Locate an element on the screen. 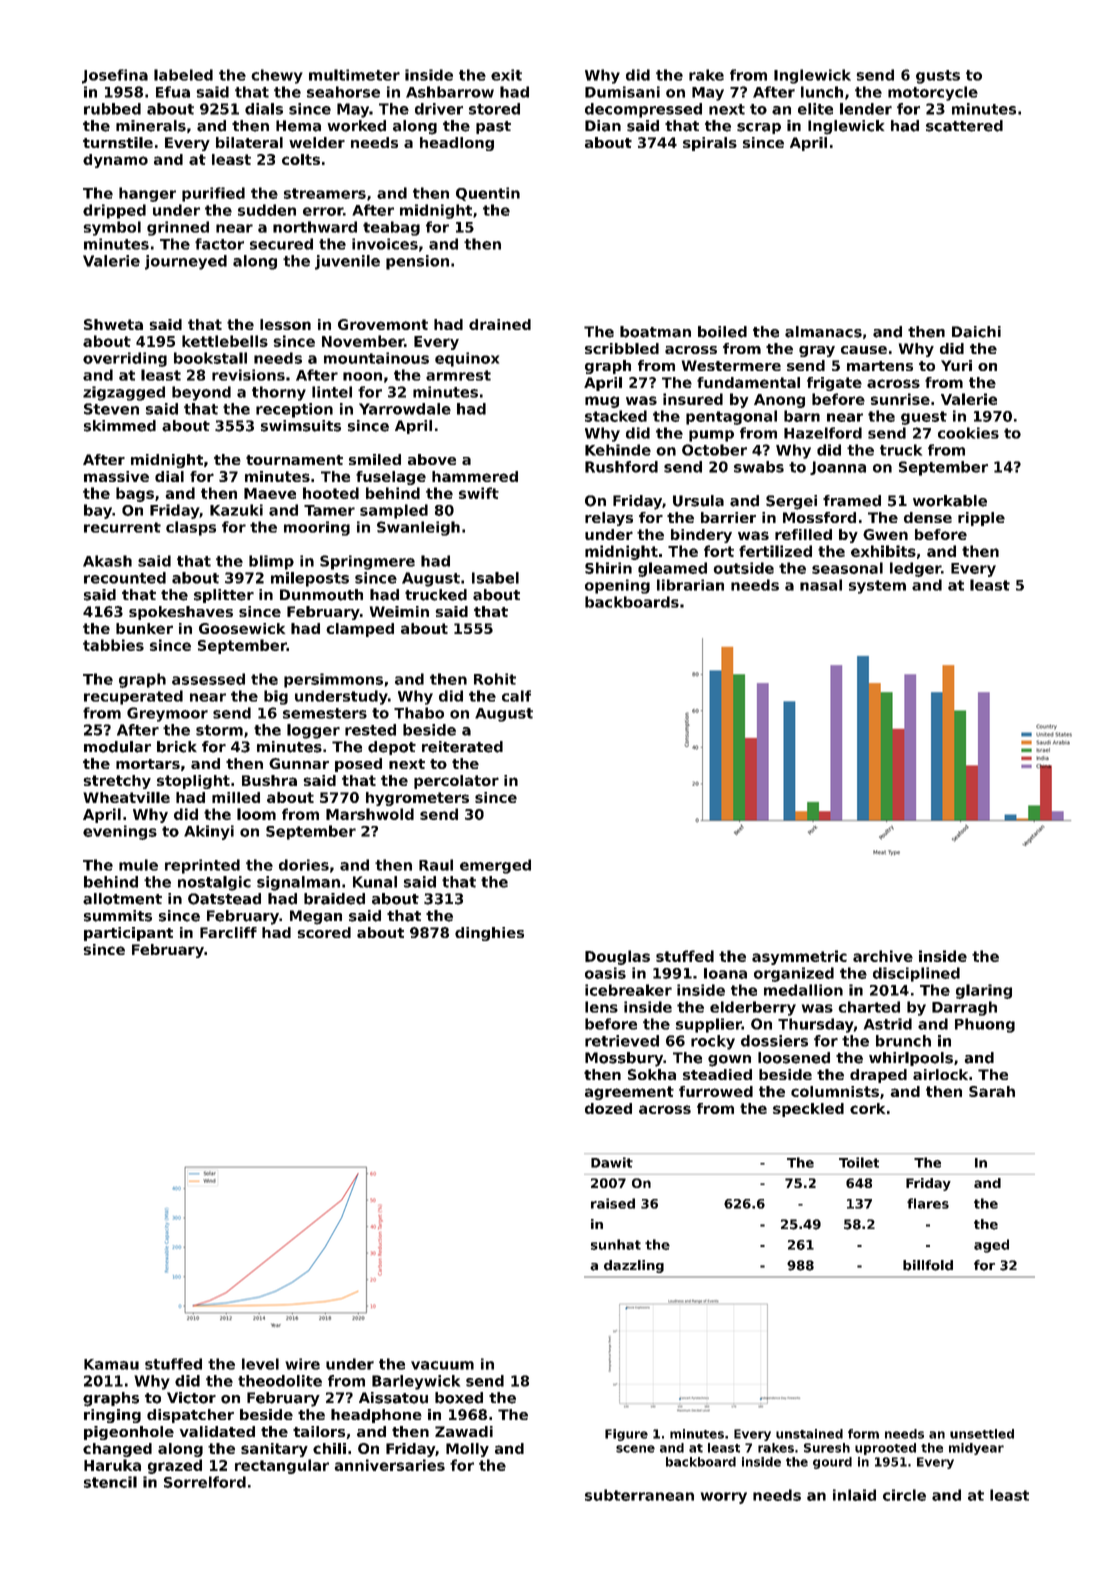 The height and width of the screenshot is (1582, 1118). tabbies is located at coordinates (113, 645).
